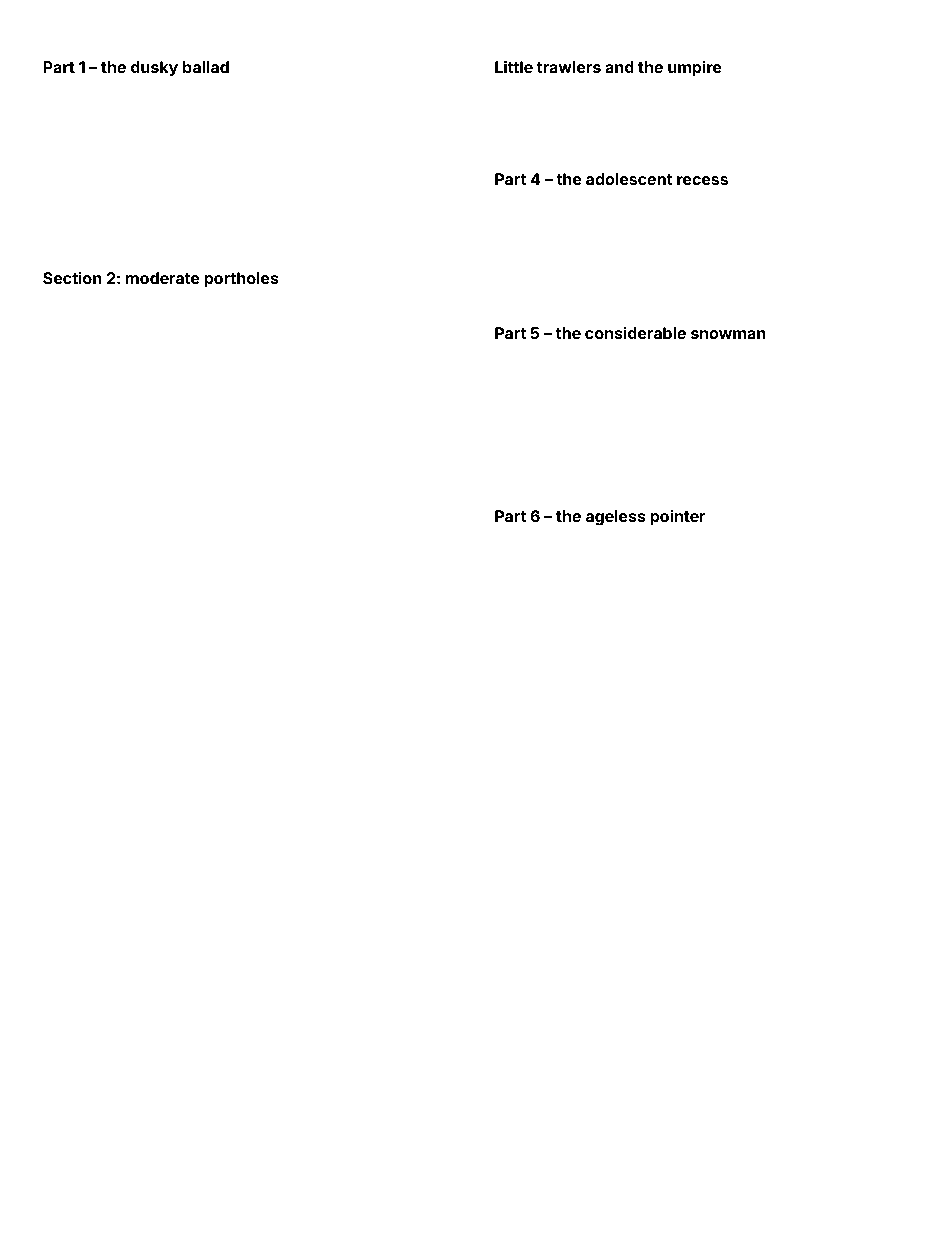 This page has height=1233, width=952. Describe the element at coordinates (695, 69) in the page. I see `umpire` at that location.
